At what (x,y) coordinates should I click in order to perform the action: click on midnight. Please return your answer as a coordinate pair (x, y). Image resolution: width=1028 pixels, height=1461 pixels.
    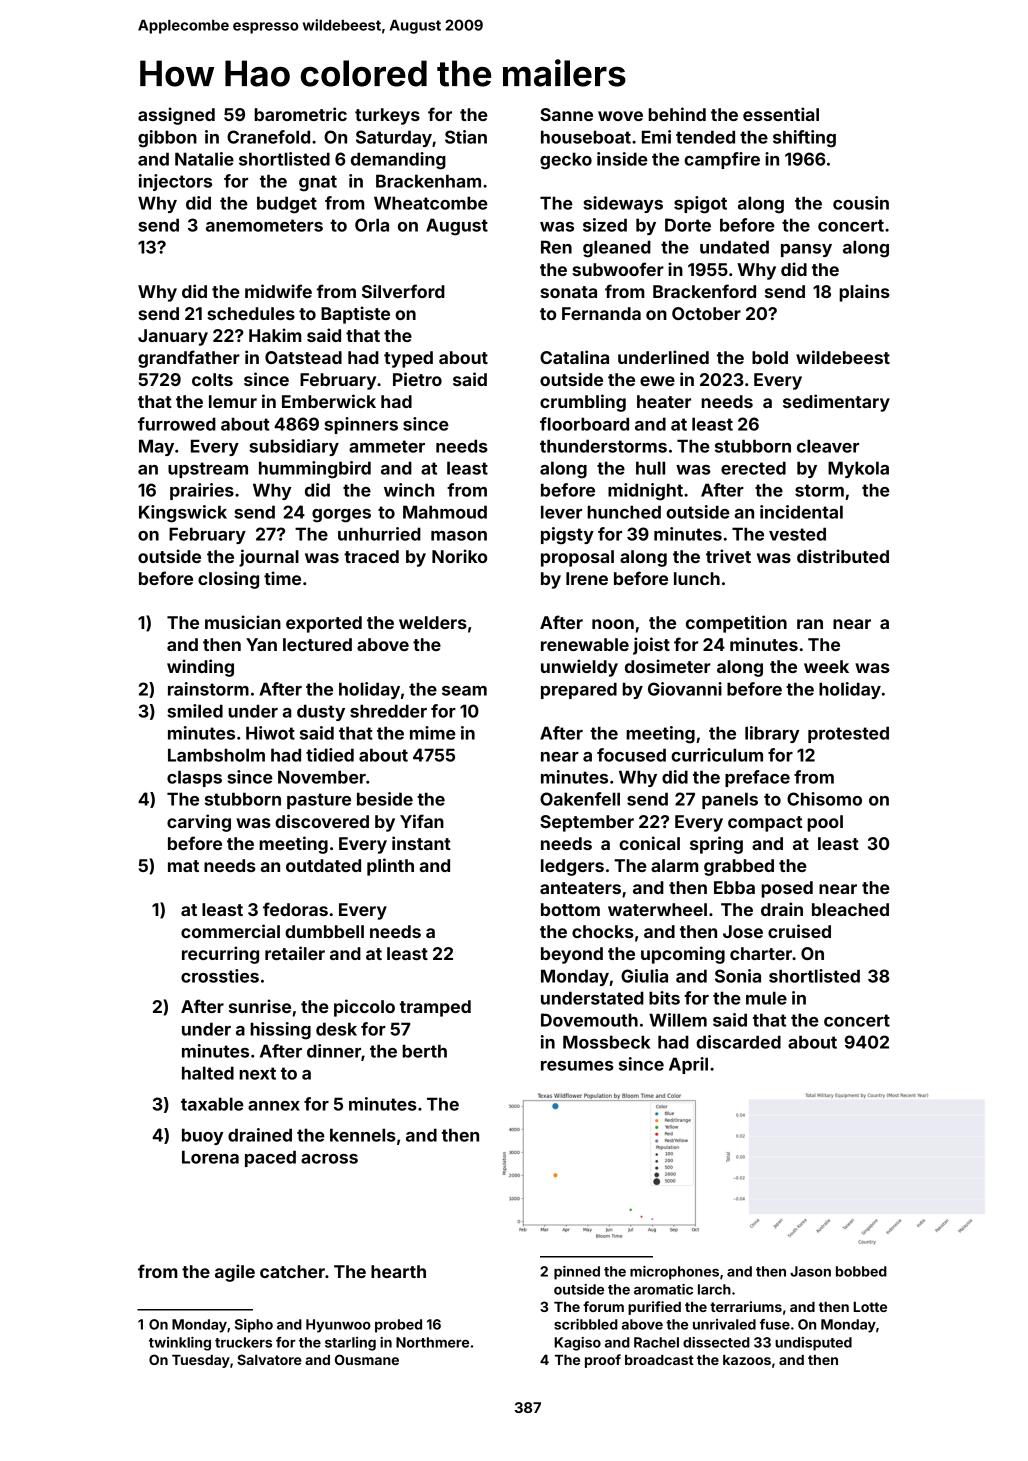
    Looking at the image, I should click on (645, 492).
